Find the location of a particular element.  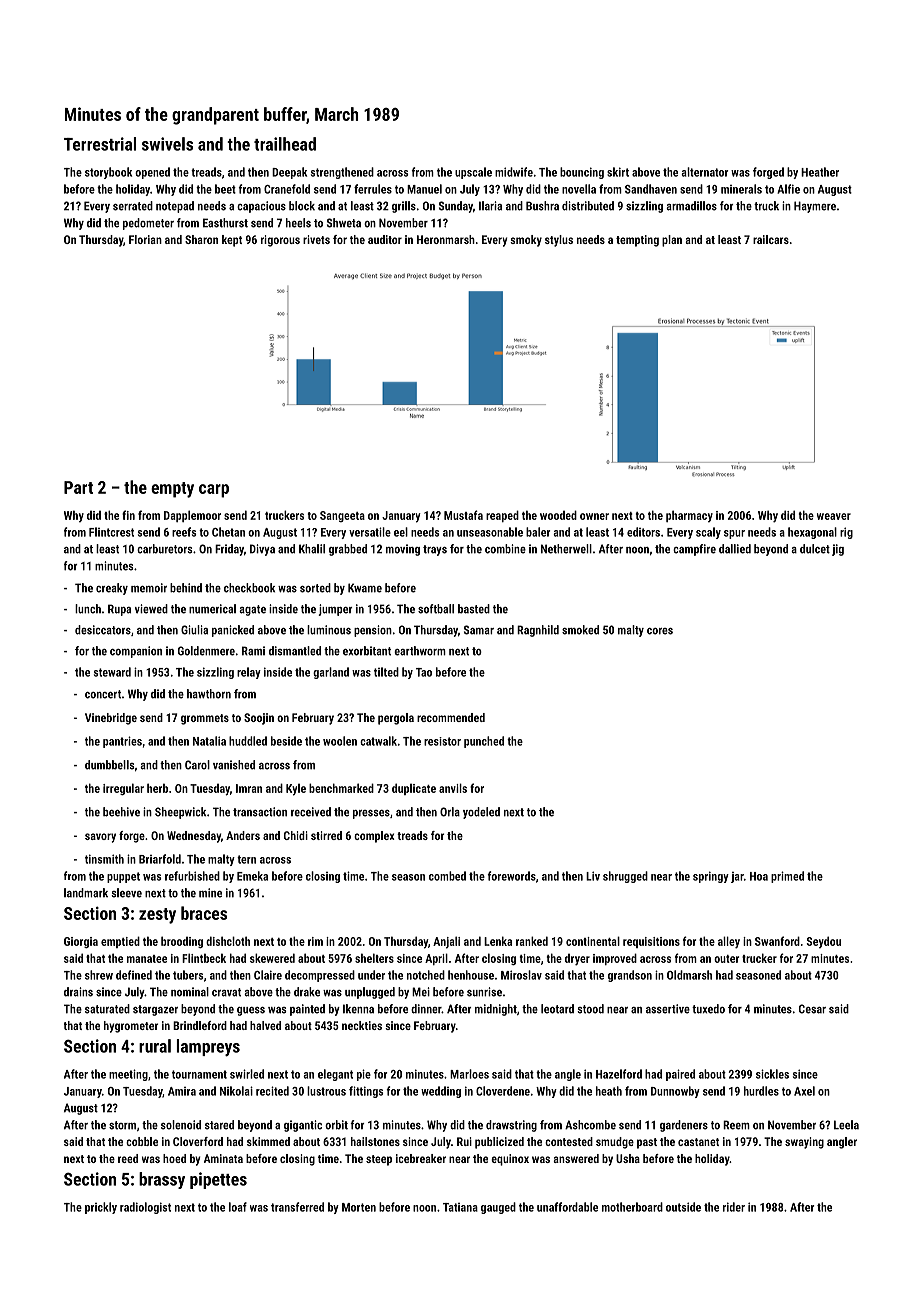

Sangeeta is located at coordinates (342, 516).
